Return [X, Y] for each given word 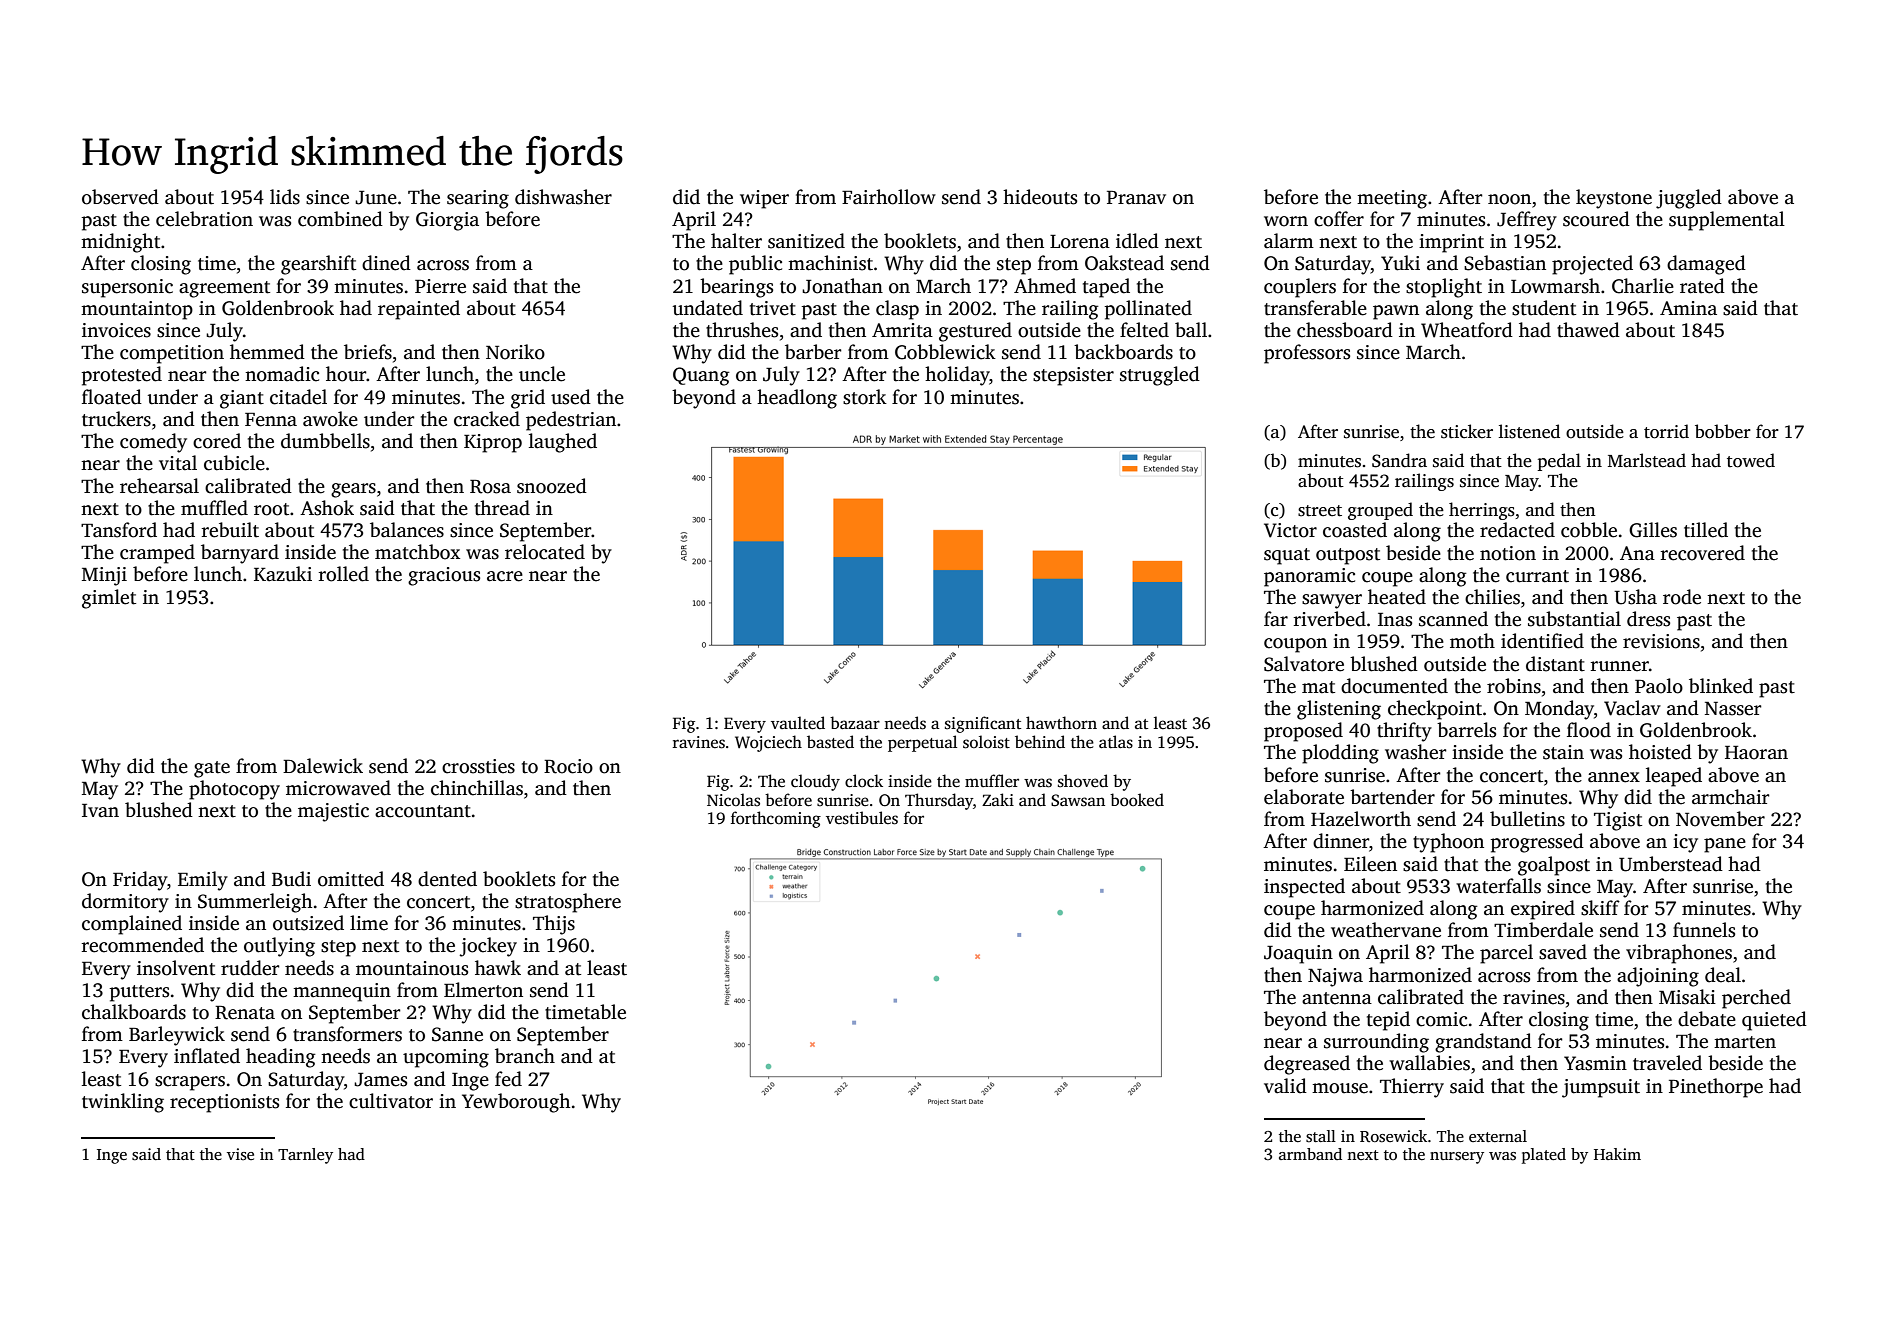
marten [1745, 1042]
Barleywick [177, 1036]
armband [1310, 1154]
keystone [1614, 199]
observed [120, 197]
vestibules [862, 818]
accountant [423, 811]
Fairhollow [889, 197]
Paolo [1659, 686]
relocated [545, 552]
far [1276, 619]
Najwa [1335, 977]
